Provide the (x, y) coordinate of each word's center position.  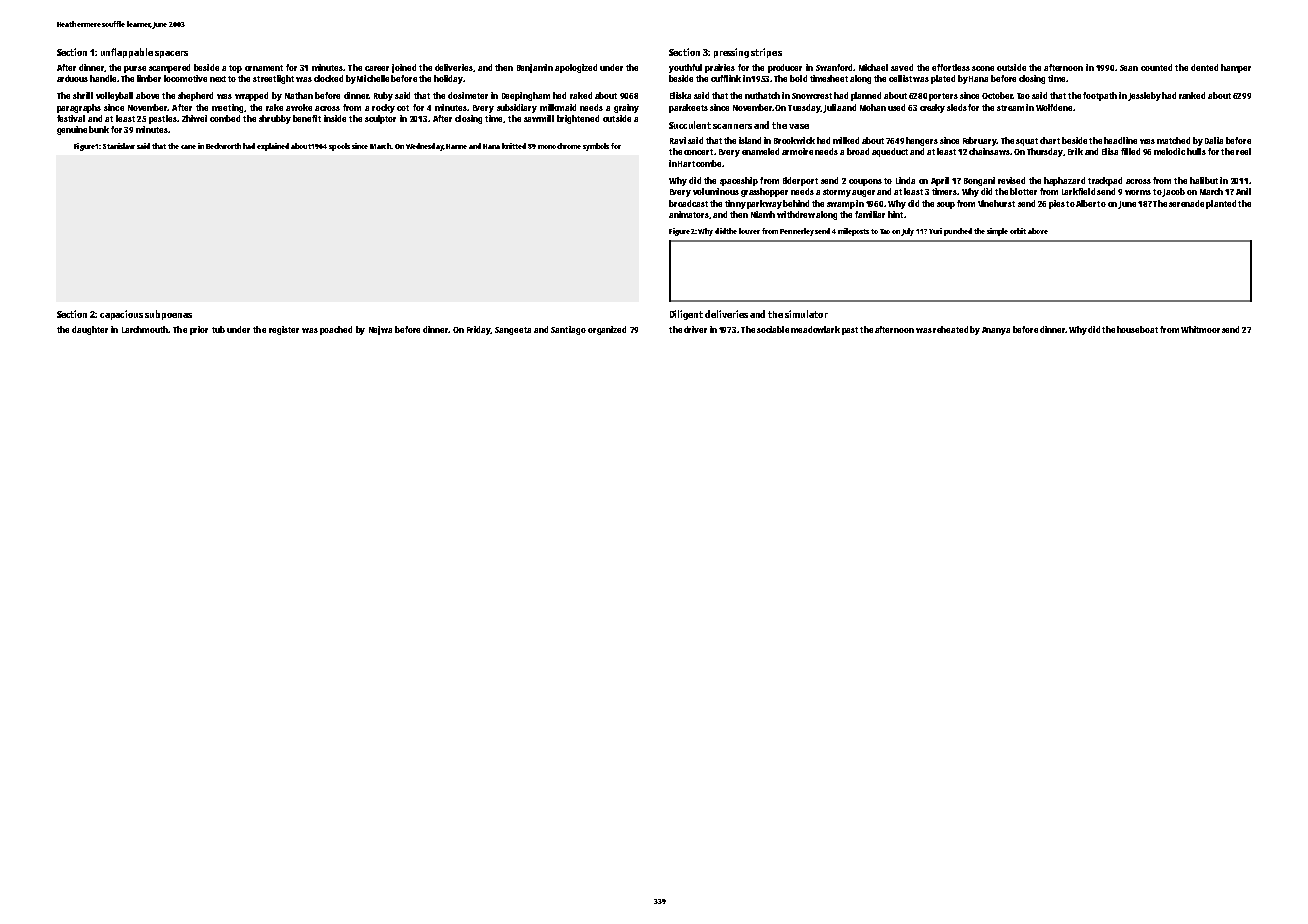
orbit (1018, 231)
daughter (90, 330)
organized (607, 330)
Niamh (763, 214)
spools (339, 147)
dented (1204, 67)
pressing (731, 53)
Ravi (678, 140)
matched (1173, 140)
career (377, 68)
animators (689, 214)
